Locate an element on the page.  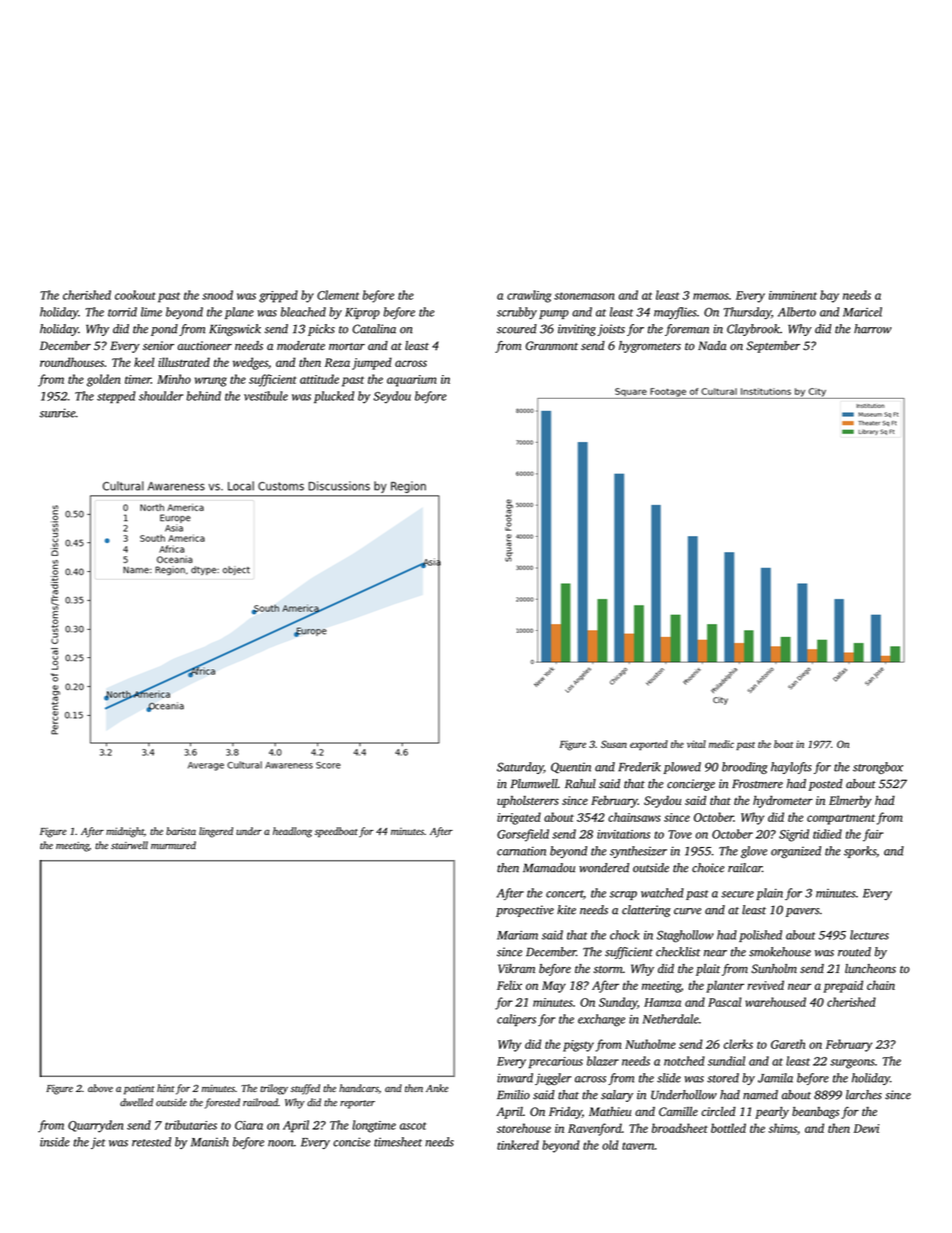
murmured is located at coordinates (173, 845).
